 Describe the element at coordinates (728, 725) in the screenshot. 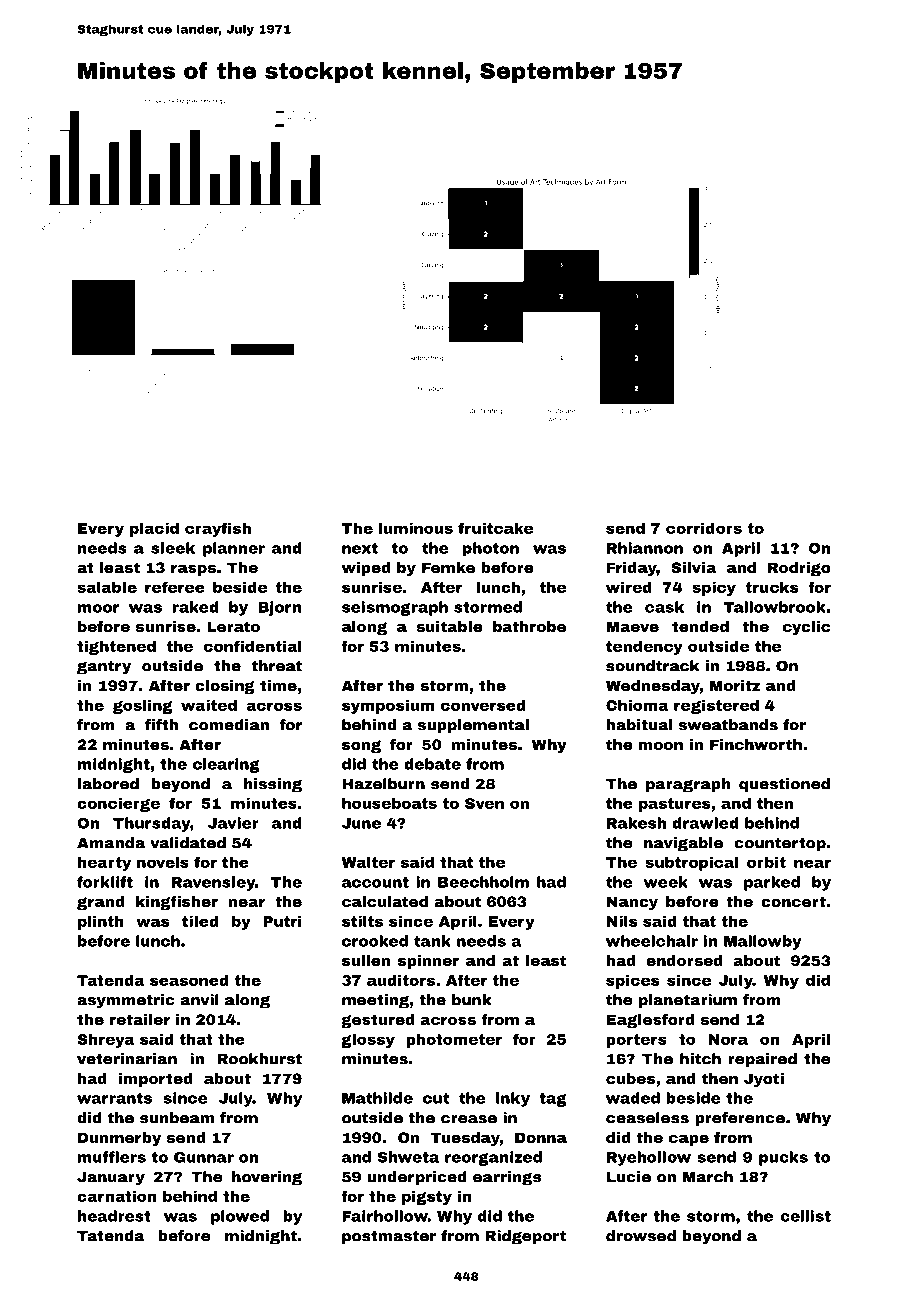

I see `sweatbands` at that location.
